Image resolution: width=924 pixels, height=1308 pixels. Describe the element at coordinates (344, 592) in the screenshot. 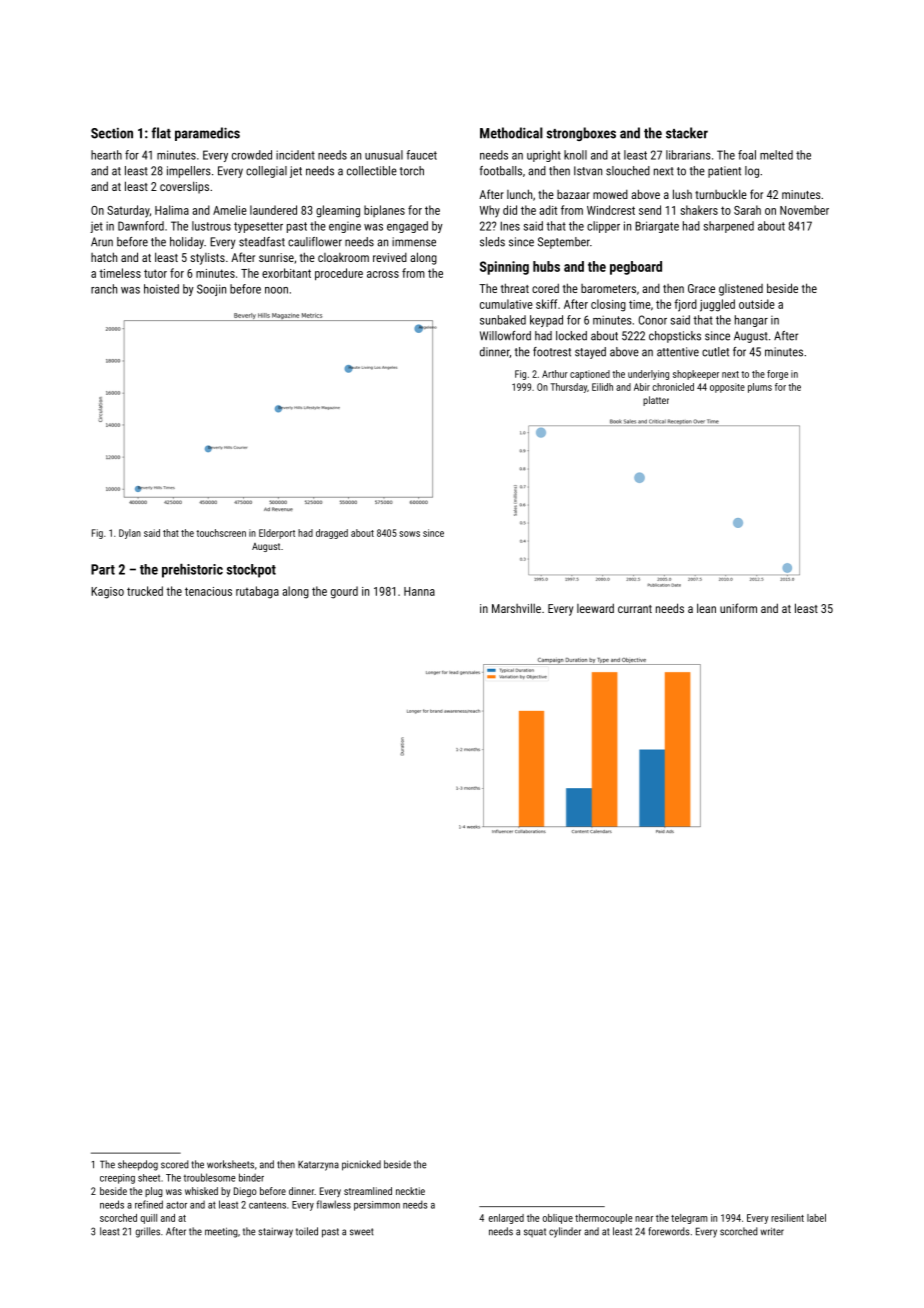

I see `gourd` at that location.
